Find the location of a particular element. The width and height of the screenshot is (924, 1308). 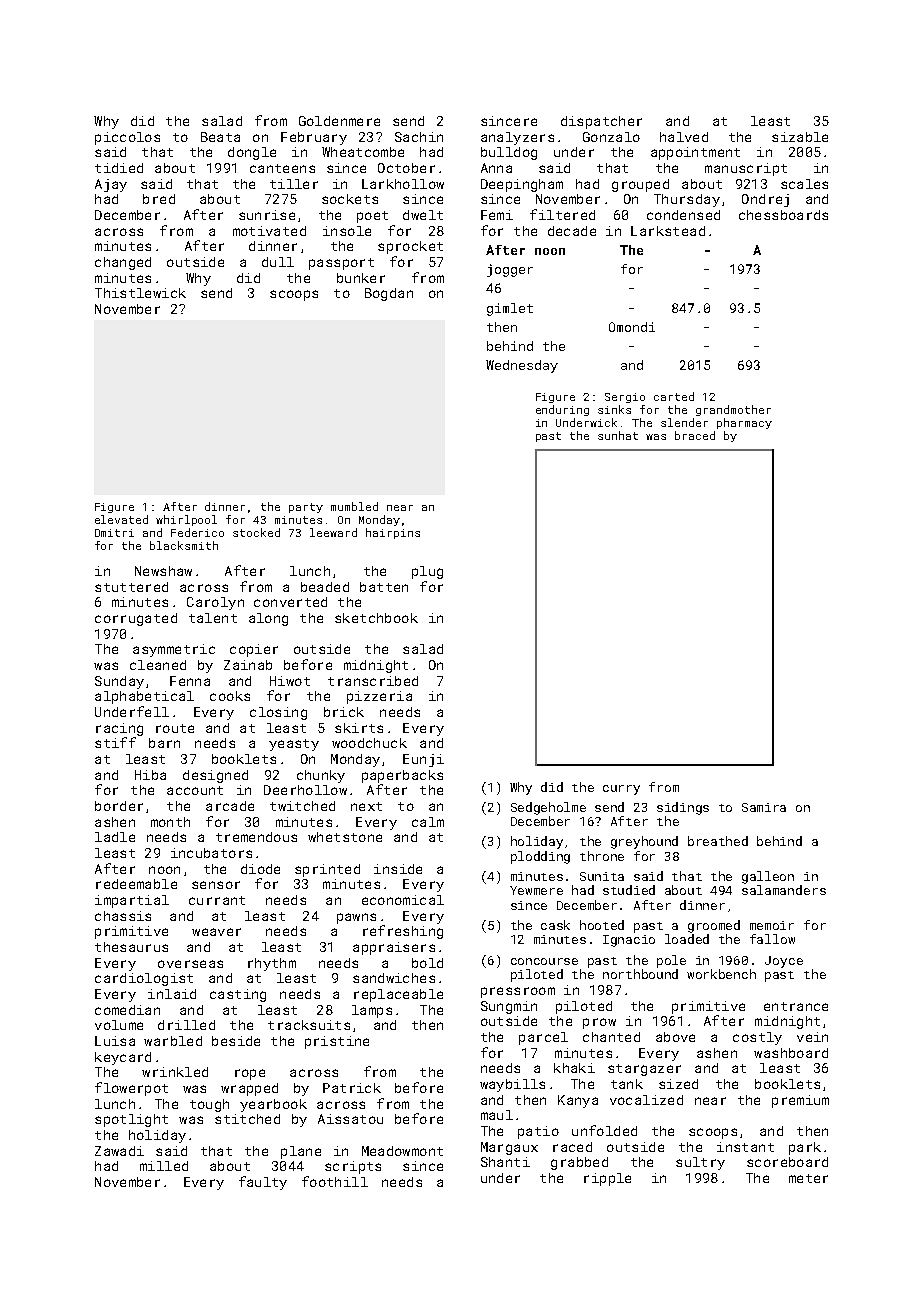

sunhat is located at coordinates (618, 435).
